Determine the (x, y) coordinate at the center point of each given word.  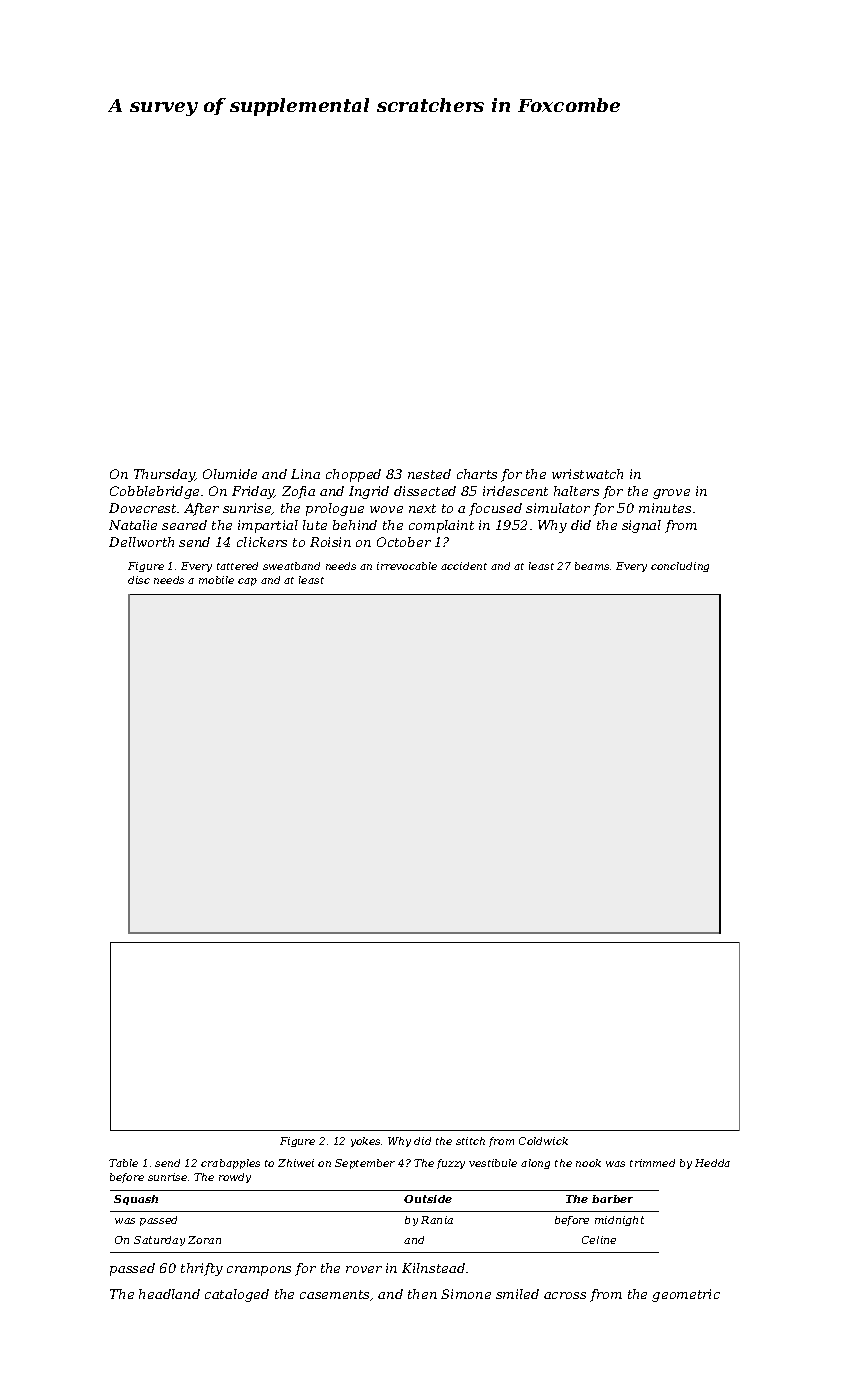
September (365, 1164)
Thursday (164, 475)
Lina (305, 474)
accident (464, 566)
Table (123, 1163)
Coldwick (543, 1141)
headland (169, 1294)
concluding (680, 567)
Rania (437, 1220)
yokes (365, 1142)
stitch (470, 1141)
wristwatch (587, 474)
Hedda (712, 1163)
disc (139, 580)
